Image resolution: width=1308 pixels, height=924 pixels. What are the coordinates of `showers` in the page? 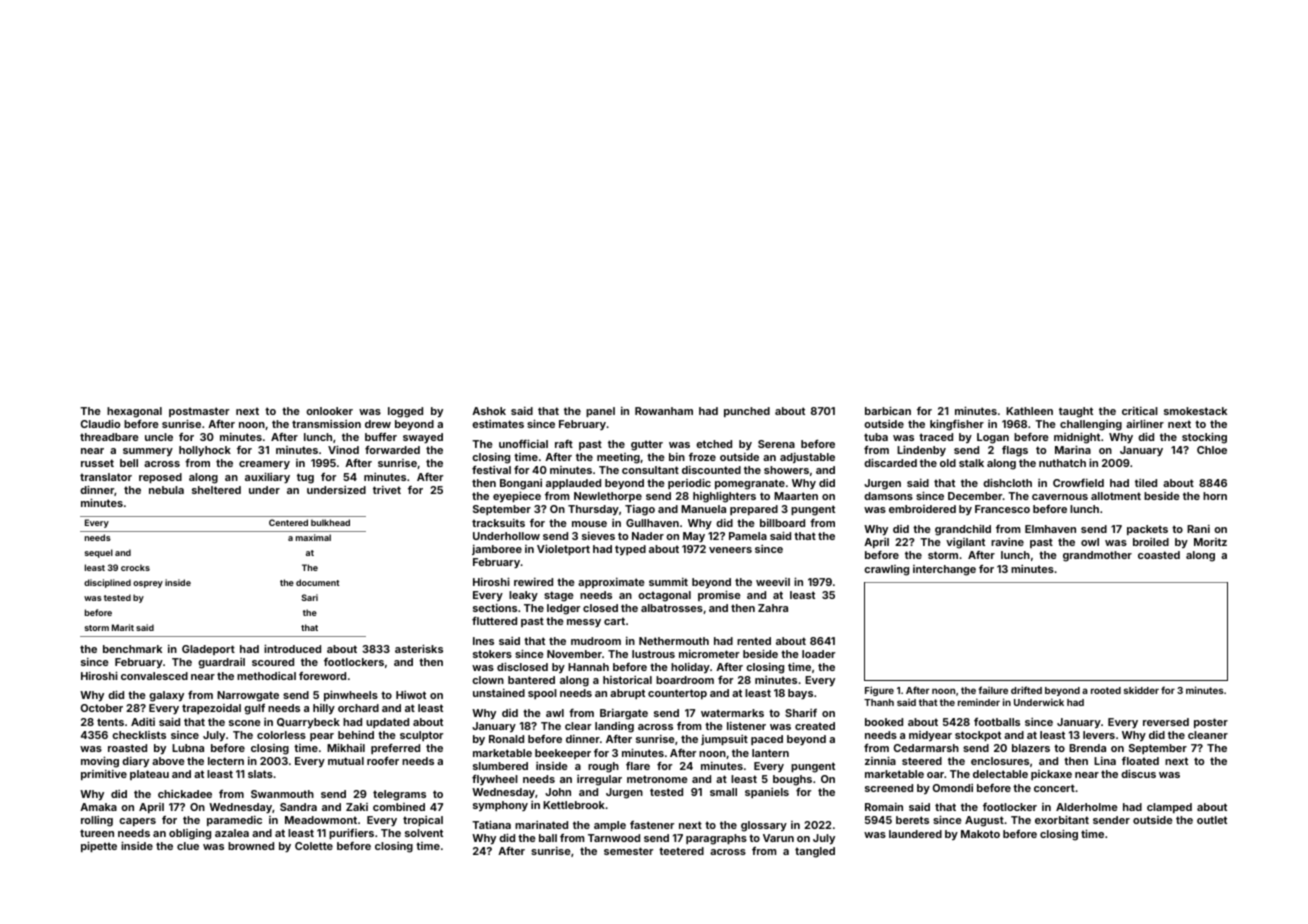 It's located at (786, 470).
